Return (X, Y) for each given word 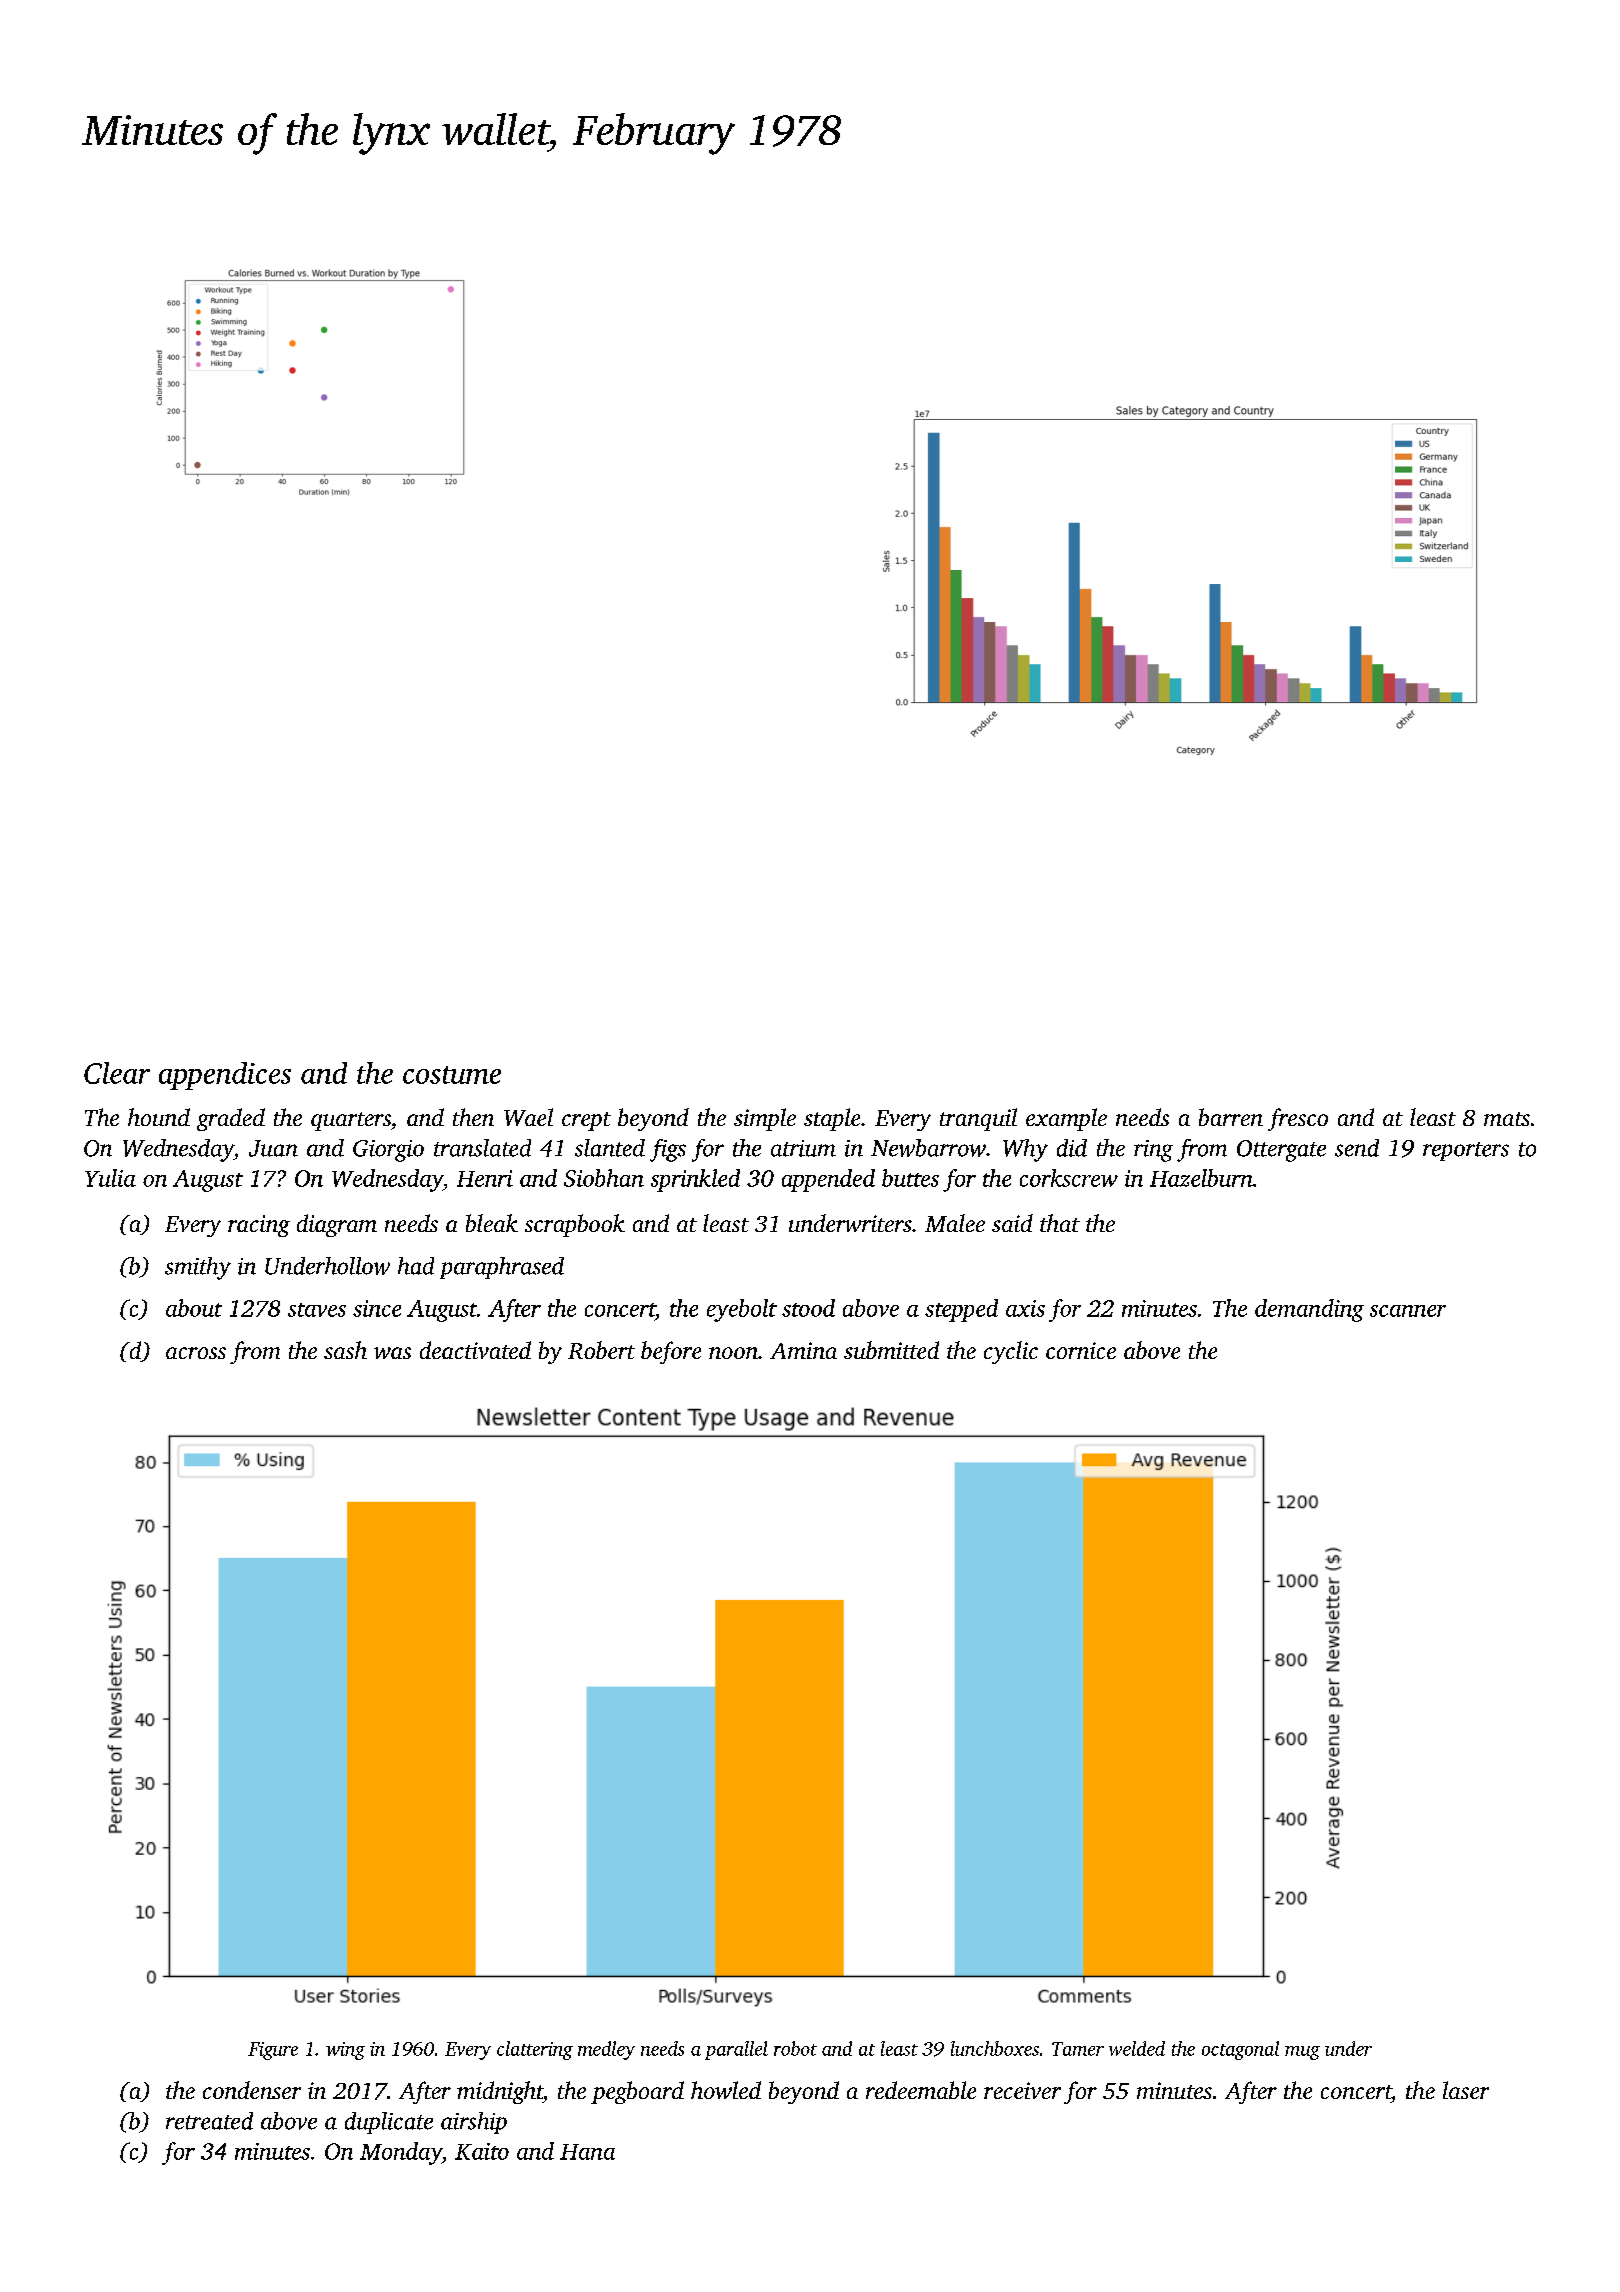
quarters (351, 1121)
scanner (1408, 1311)
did (1072, 1148)
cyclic (1011, 1352)
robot (795, 2048)
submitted (891, 1350)
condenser (252, 2090)
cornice (1081, 1350)
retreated (209, 2121)
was (392, 1353)
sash (345, 1350)
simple (765, 1119)
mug (1302, 2053)
